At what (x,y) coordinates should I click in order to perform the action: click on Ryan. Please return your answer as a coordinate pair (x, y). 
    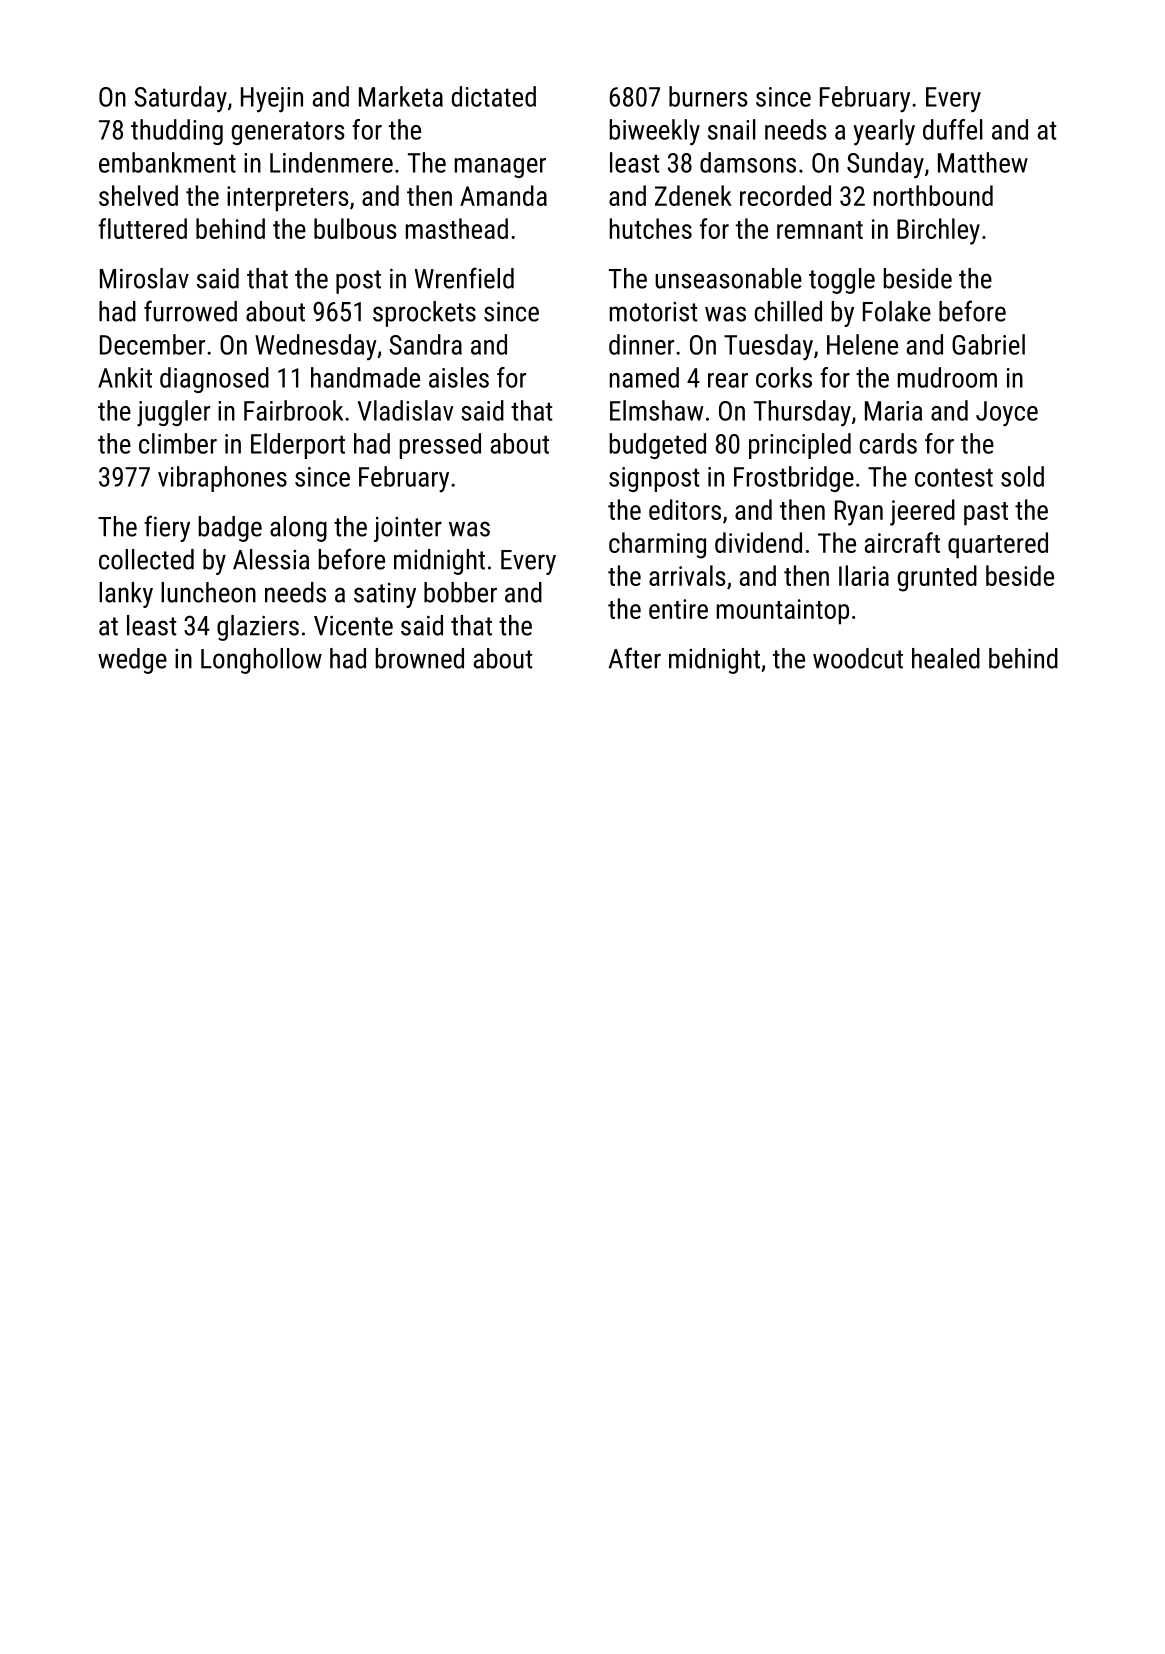
    Looking at the image, I should click on (859, 513).
